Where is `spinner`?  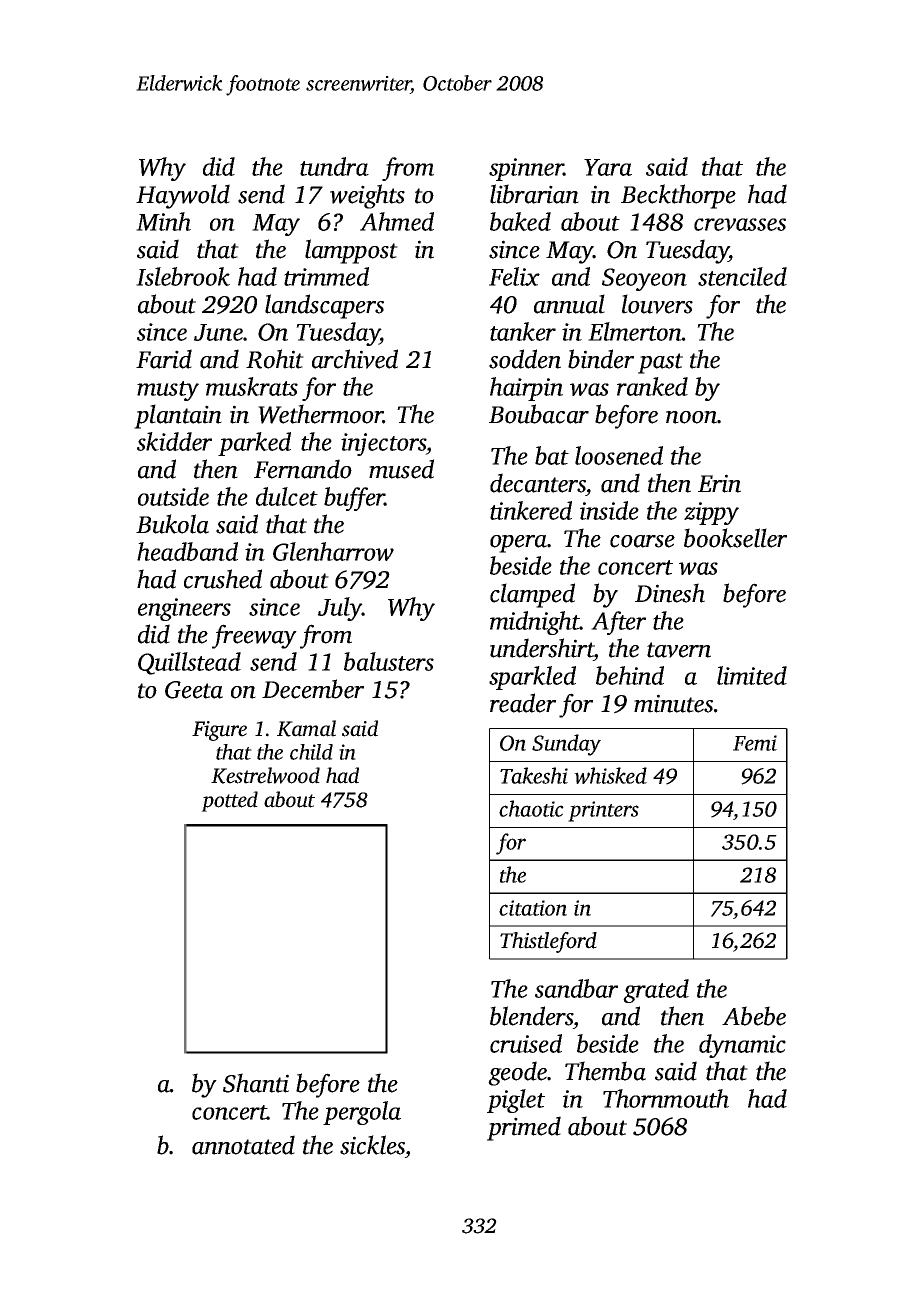 spinner is located at coordinates (526, 169).
